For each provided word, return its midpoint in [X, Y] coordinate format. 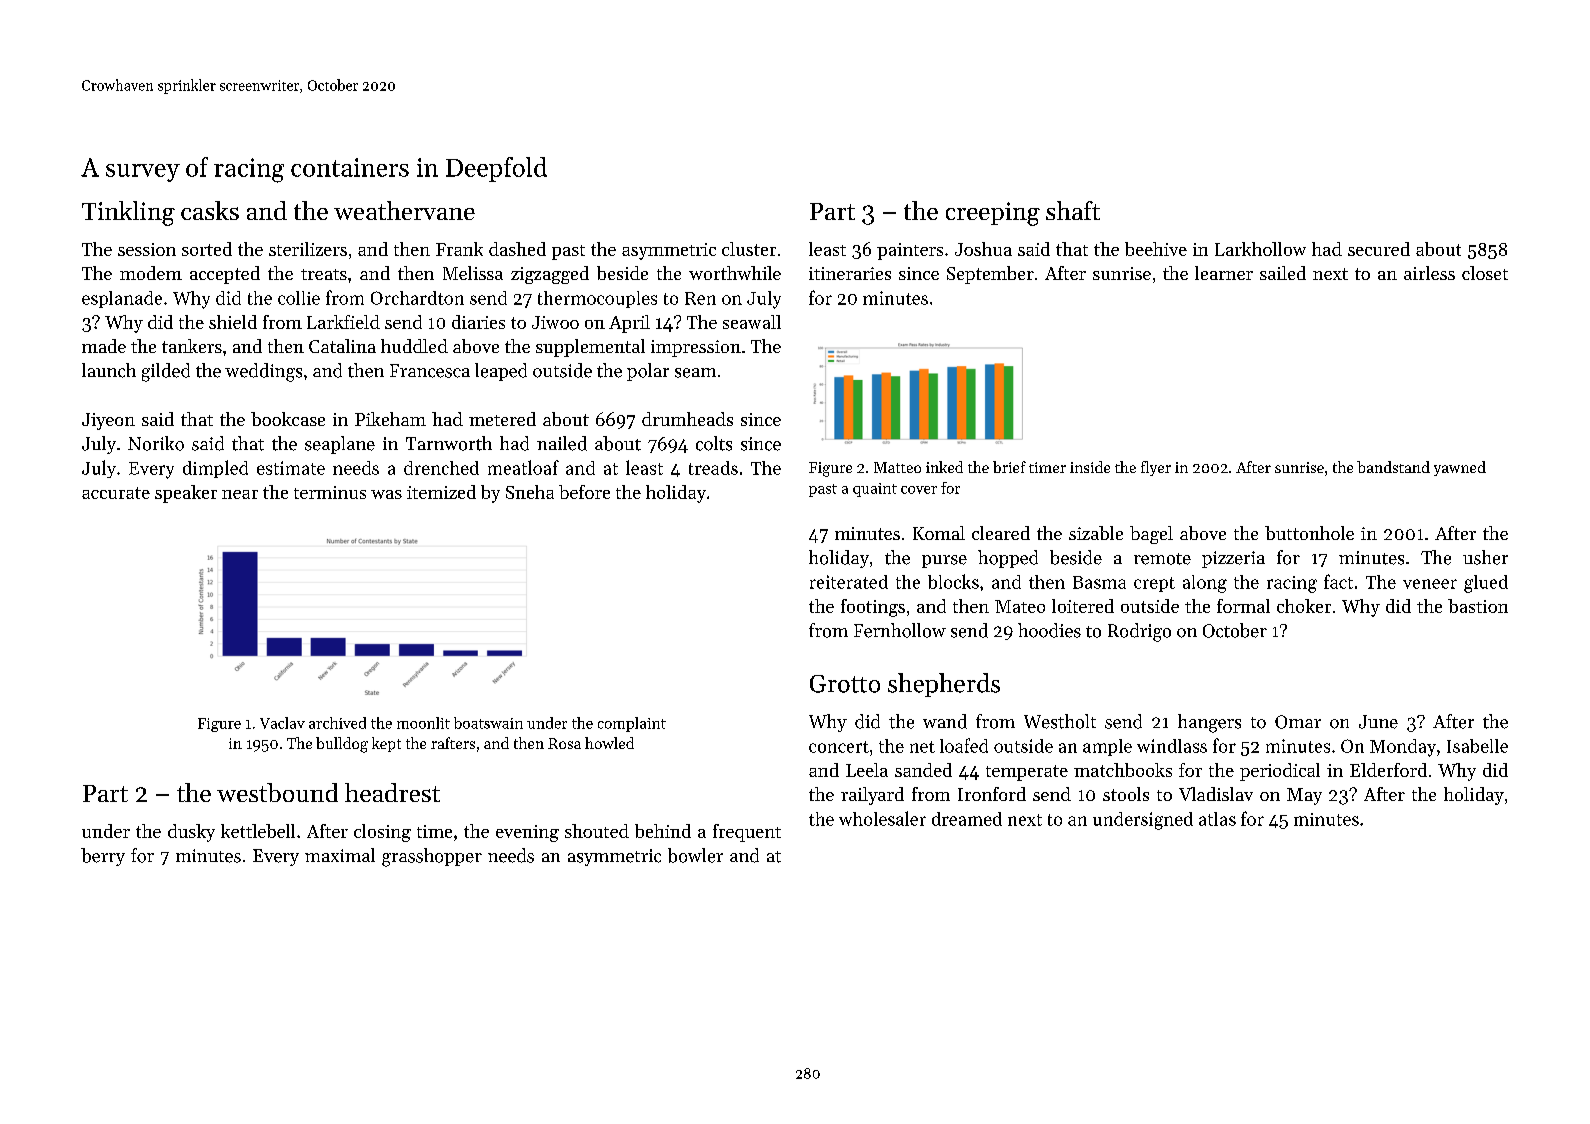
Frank [459, 249]
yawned [1460, 468]
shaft [1073, 210]
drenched [441, 468]
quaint [875, 490]
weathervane [404, 210]
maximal [340, 855]
